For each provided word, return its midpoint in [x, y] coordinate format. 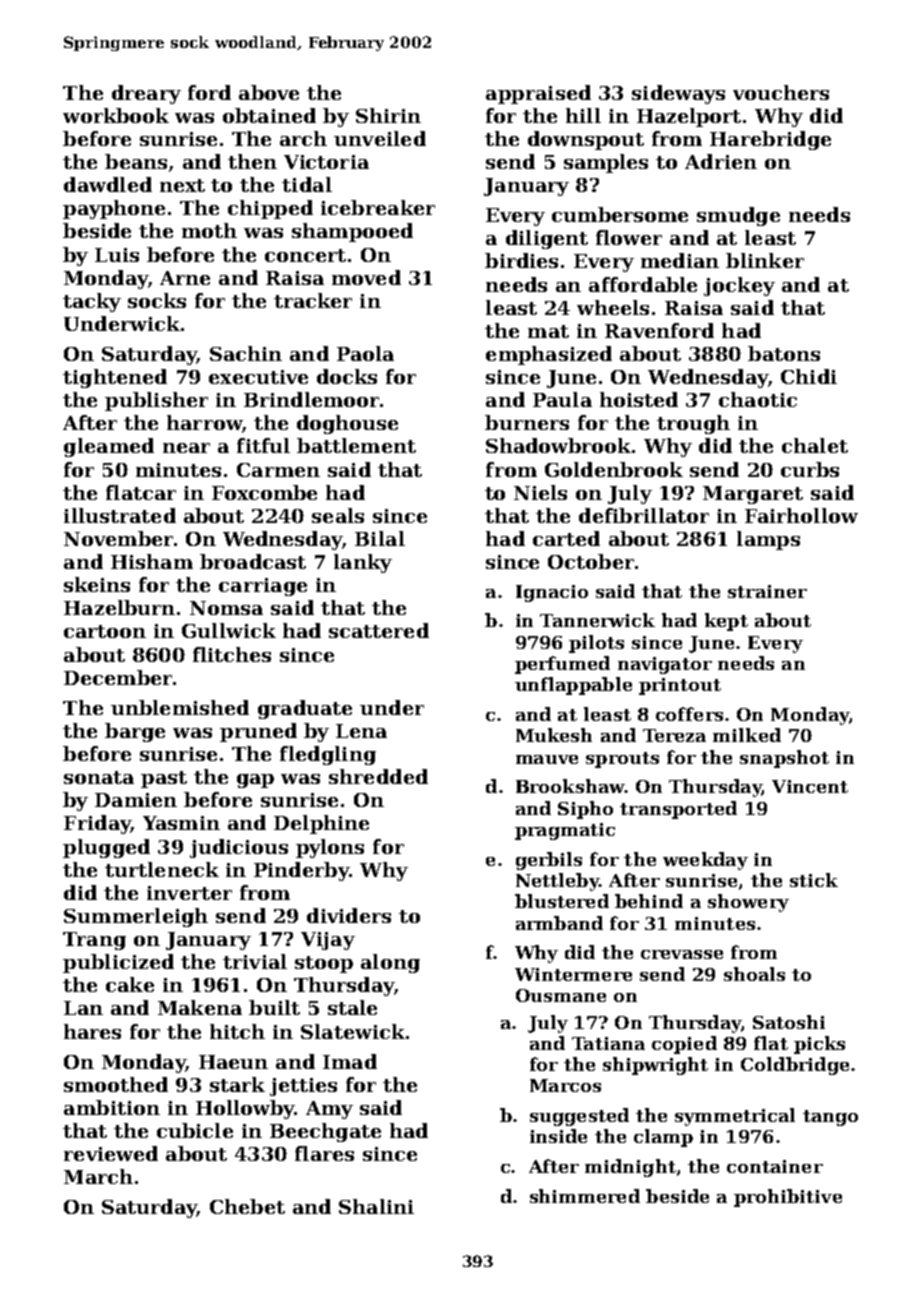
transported [678, 810]
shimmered [585, 1196]
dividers [349, 915]
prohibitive [788, 1198]
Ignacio [552, 593]
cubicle [195, 1130]
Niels [540, 492]
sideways [678, 94]
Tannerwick [597, 620]
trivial [255, 961]
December [118, 677]
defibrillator [644, 515]
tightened [115, 378]
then [252, 161]
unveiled [380, 138]
